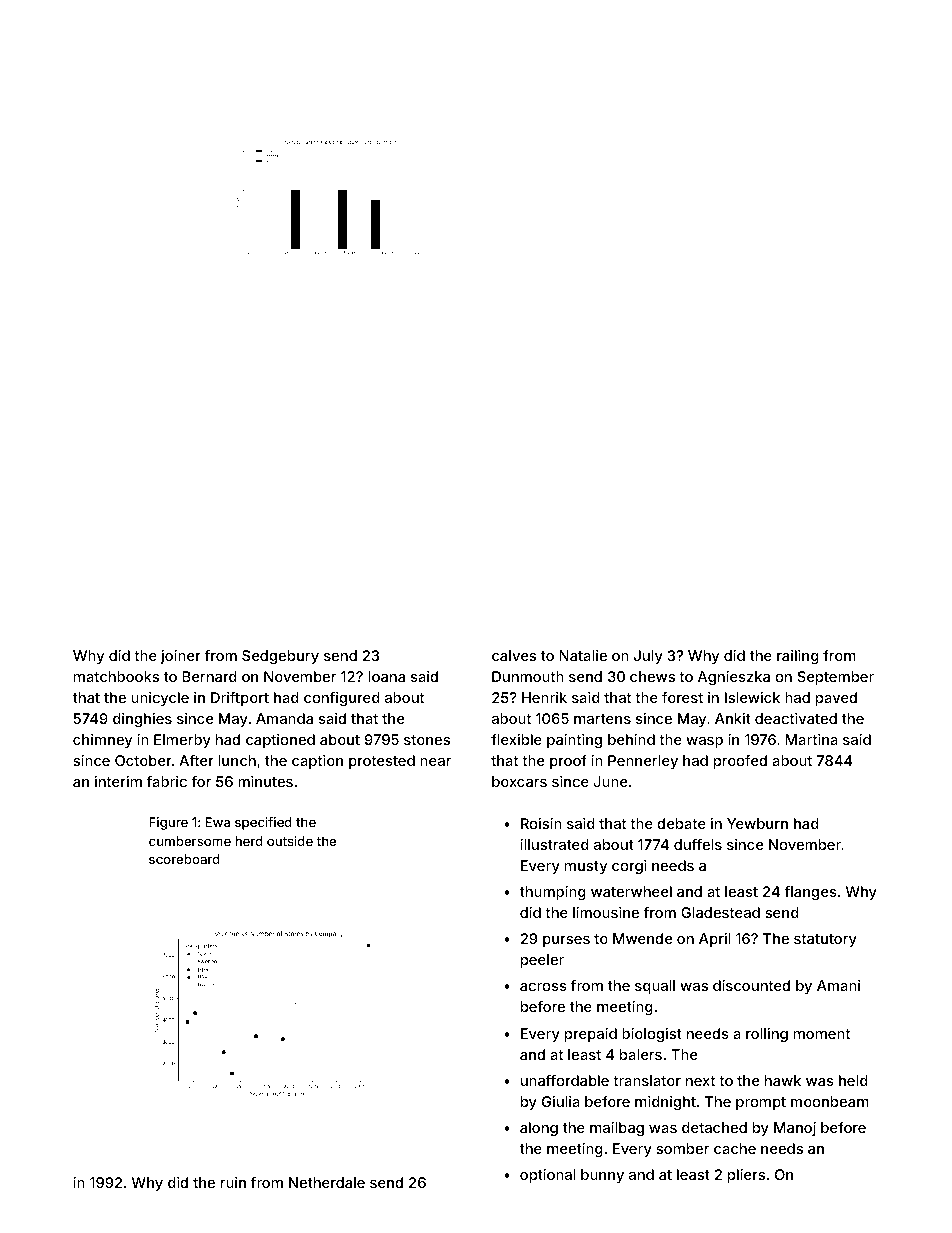 The height and width of the screenshot is (1233, 952). I want to click on scoreboard, so click(184, 859).
